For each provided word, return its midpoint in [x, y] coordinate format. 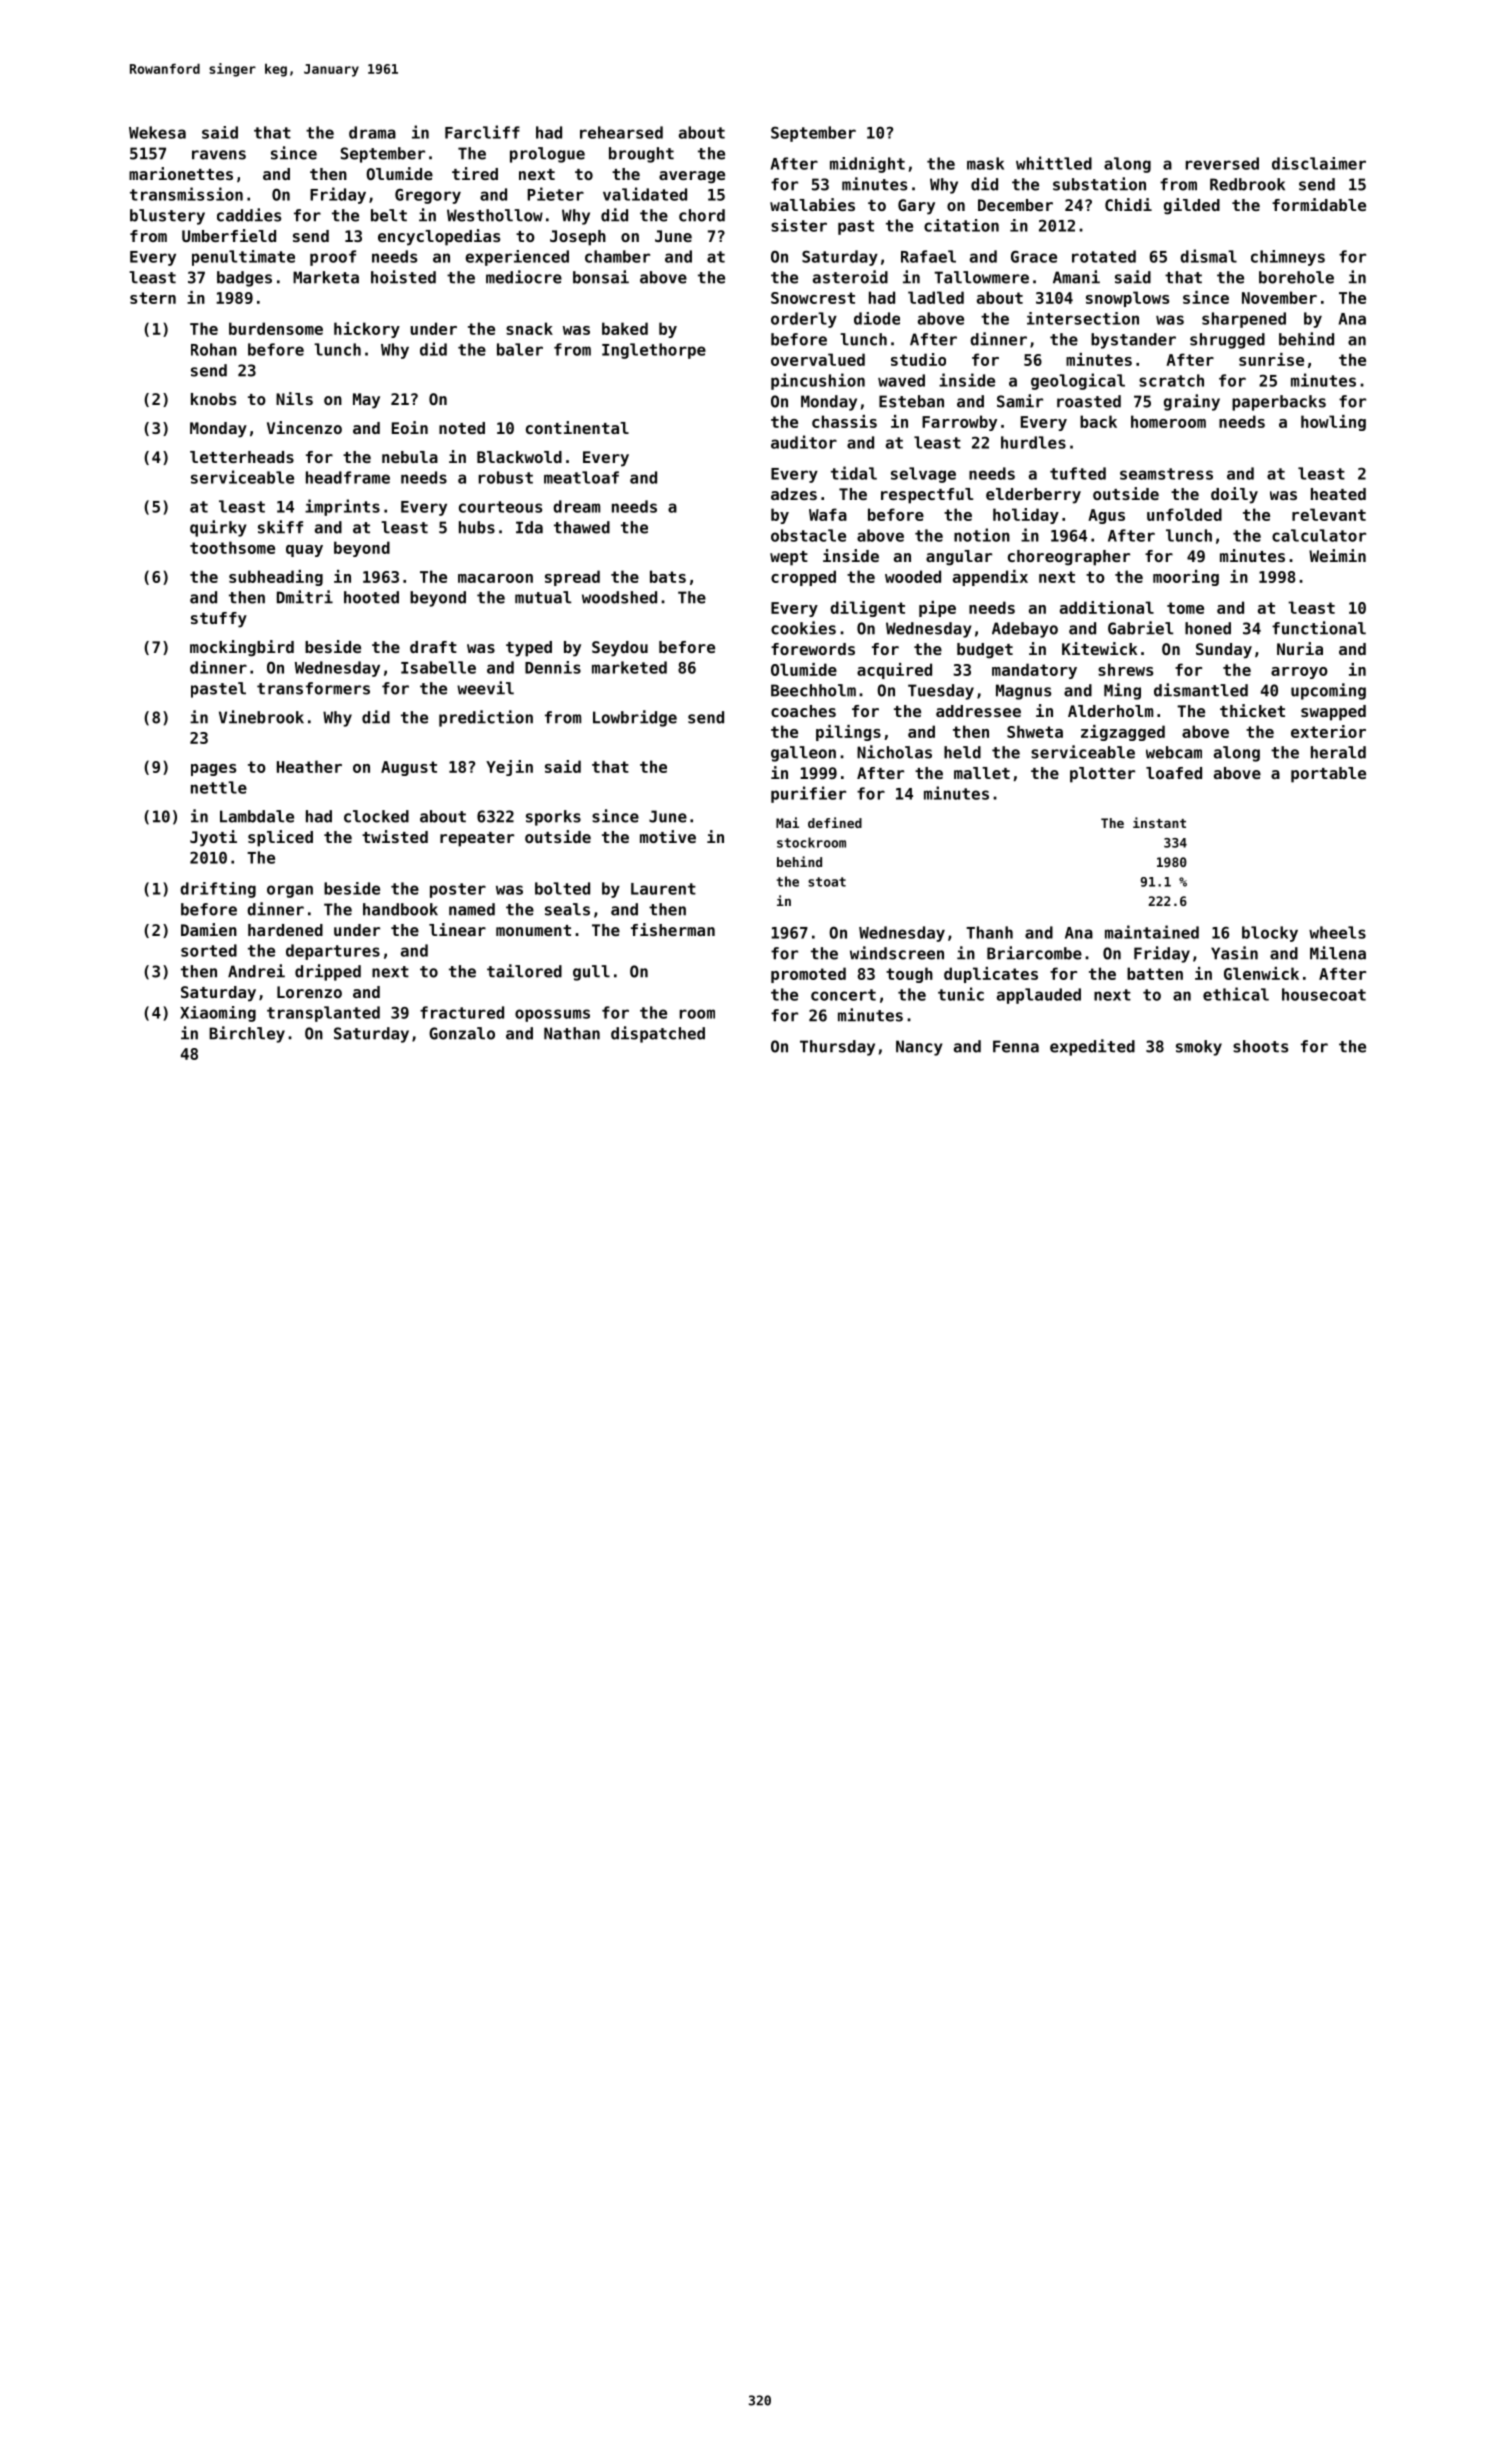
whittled [1054, 163]
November [1279, 297]
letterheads [242, 457]
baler [520, 349]
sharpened [1244, 320]
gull [591, 973]
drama [372, 132]
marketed [629, 667]
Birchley [247, 1034]
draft [433, 647]
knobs [213, 399]
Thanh [989, 932]
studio [918, 359]
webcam [1174, 752]
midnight [867, 165]
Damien [209, 929]
